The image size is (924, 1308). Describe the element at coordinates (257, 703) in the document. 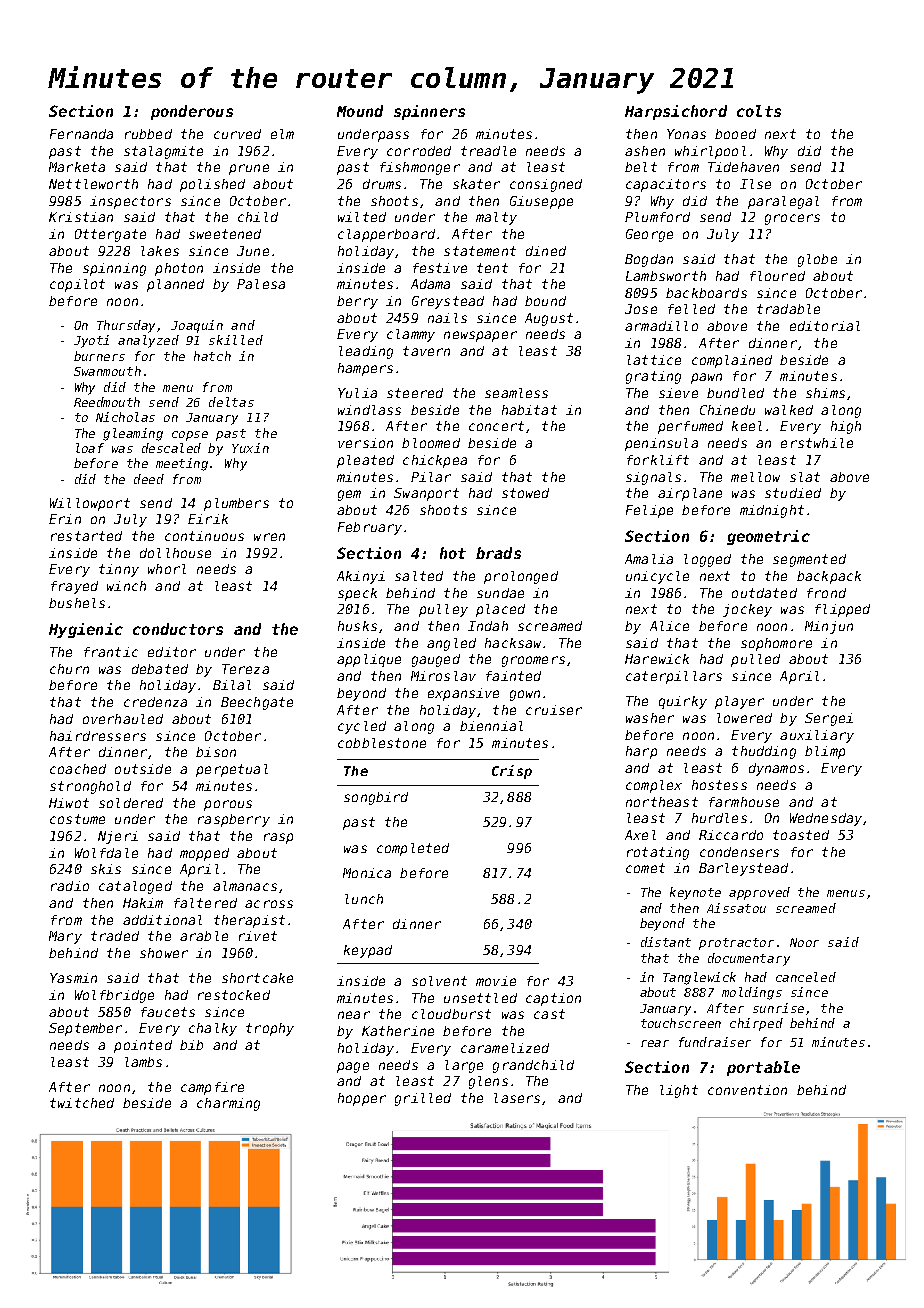

I see `Beechgate` at that location.
